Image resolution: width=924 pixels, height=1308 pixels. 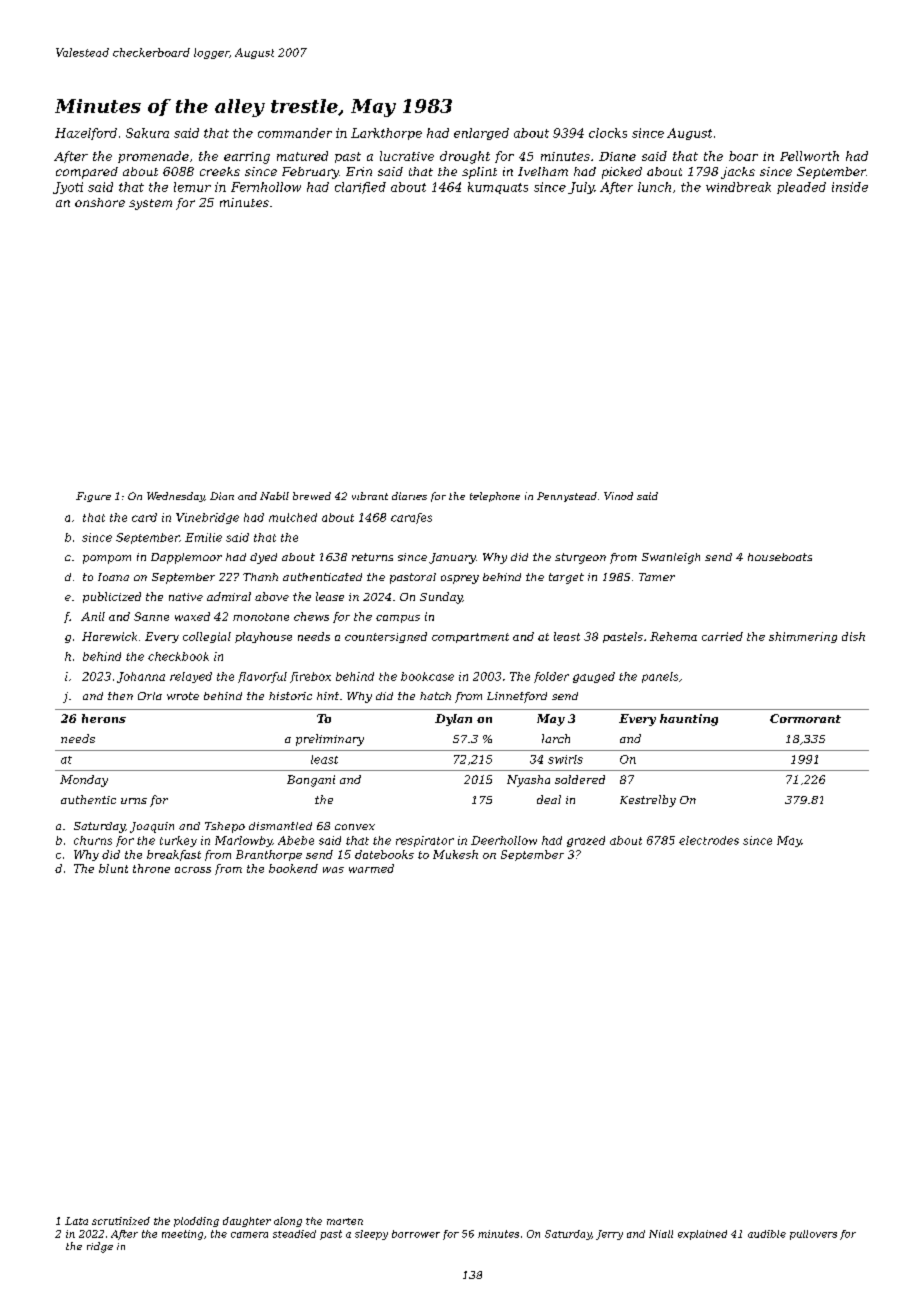 What do you see at coordinates (609, 1235) in the document?
I see `Jerry` at bounding box center [609, 1235].
